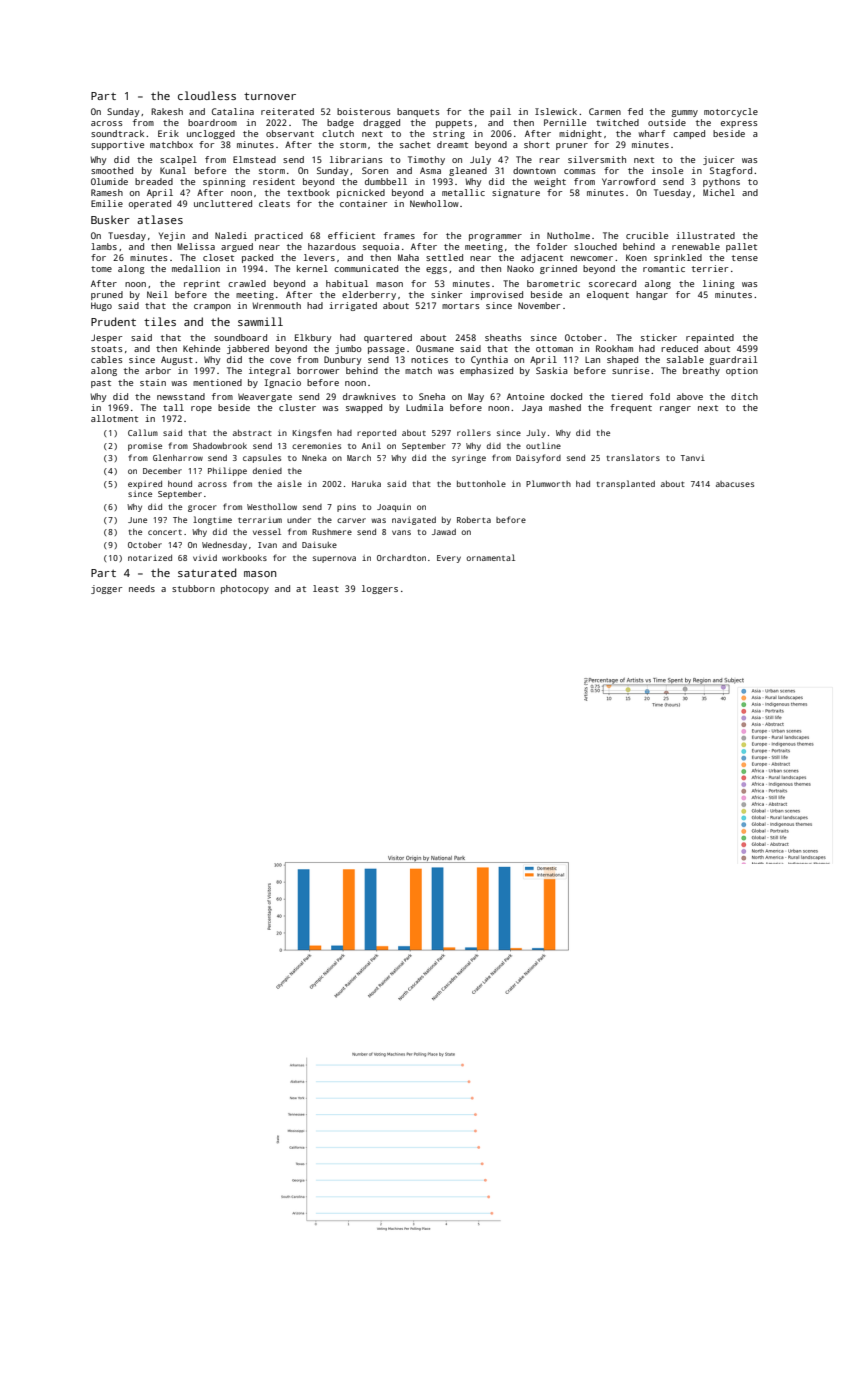 Image resolution: width=849 pixels, height=1400 pixels. What do you see at coordinates (193, 588) in the screenshot?
I see `stubborn` at bounding box center [193, 588].
